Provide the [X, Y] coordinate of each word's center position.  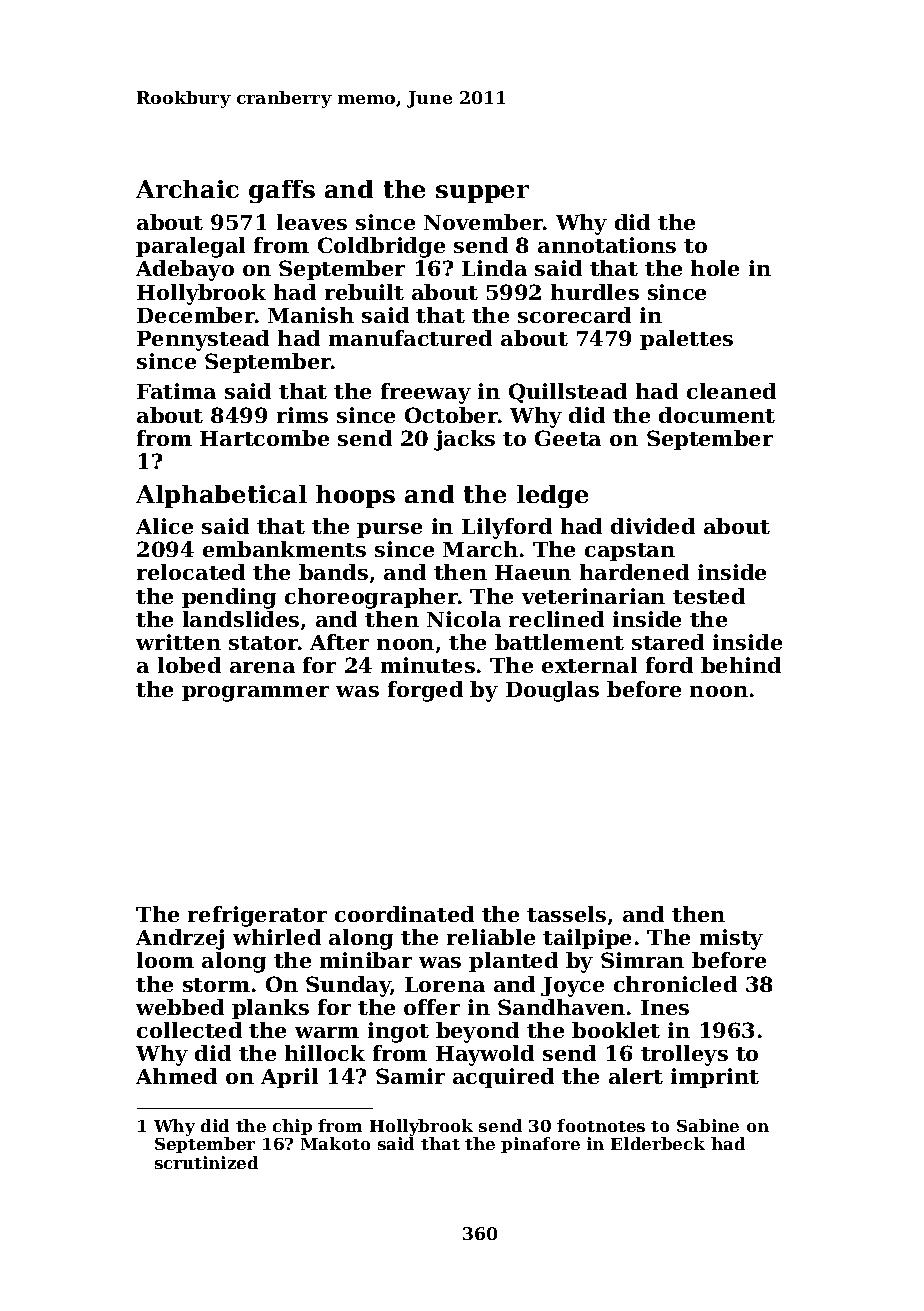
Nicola [464, 619]
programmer [255, 694]
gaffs [282, 191]
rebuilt [364, 292]
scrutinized [206, 1162]
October [451, 415]
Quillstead [568, 393]
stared [668, 642]
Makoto [335, 1143]
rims [302, 415]
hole [715, 268]
